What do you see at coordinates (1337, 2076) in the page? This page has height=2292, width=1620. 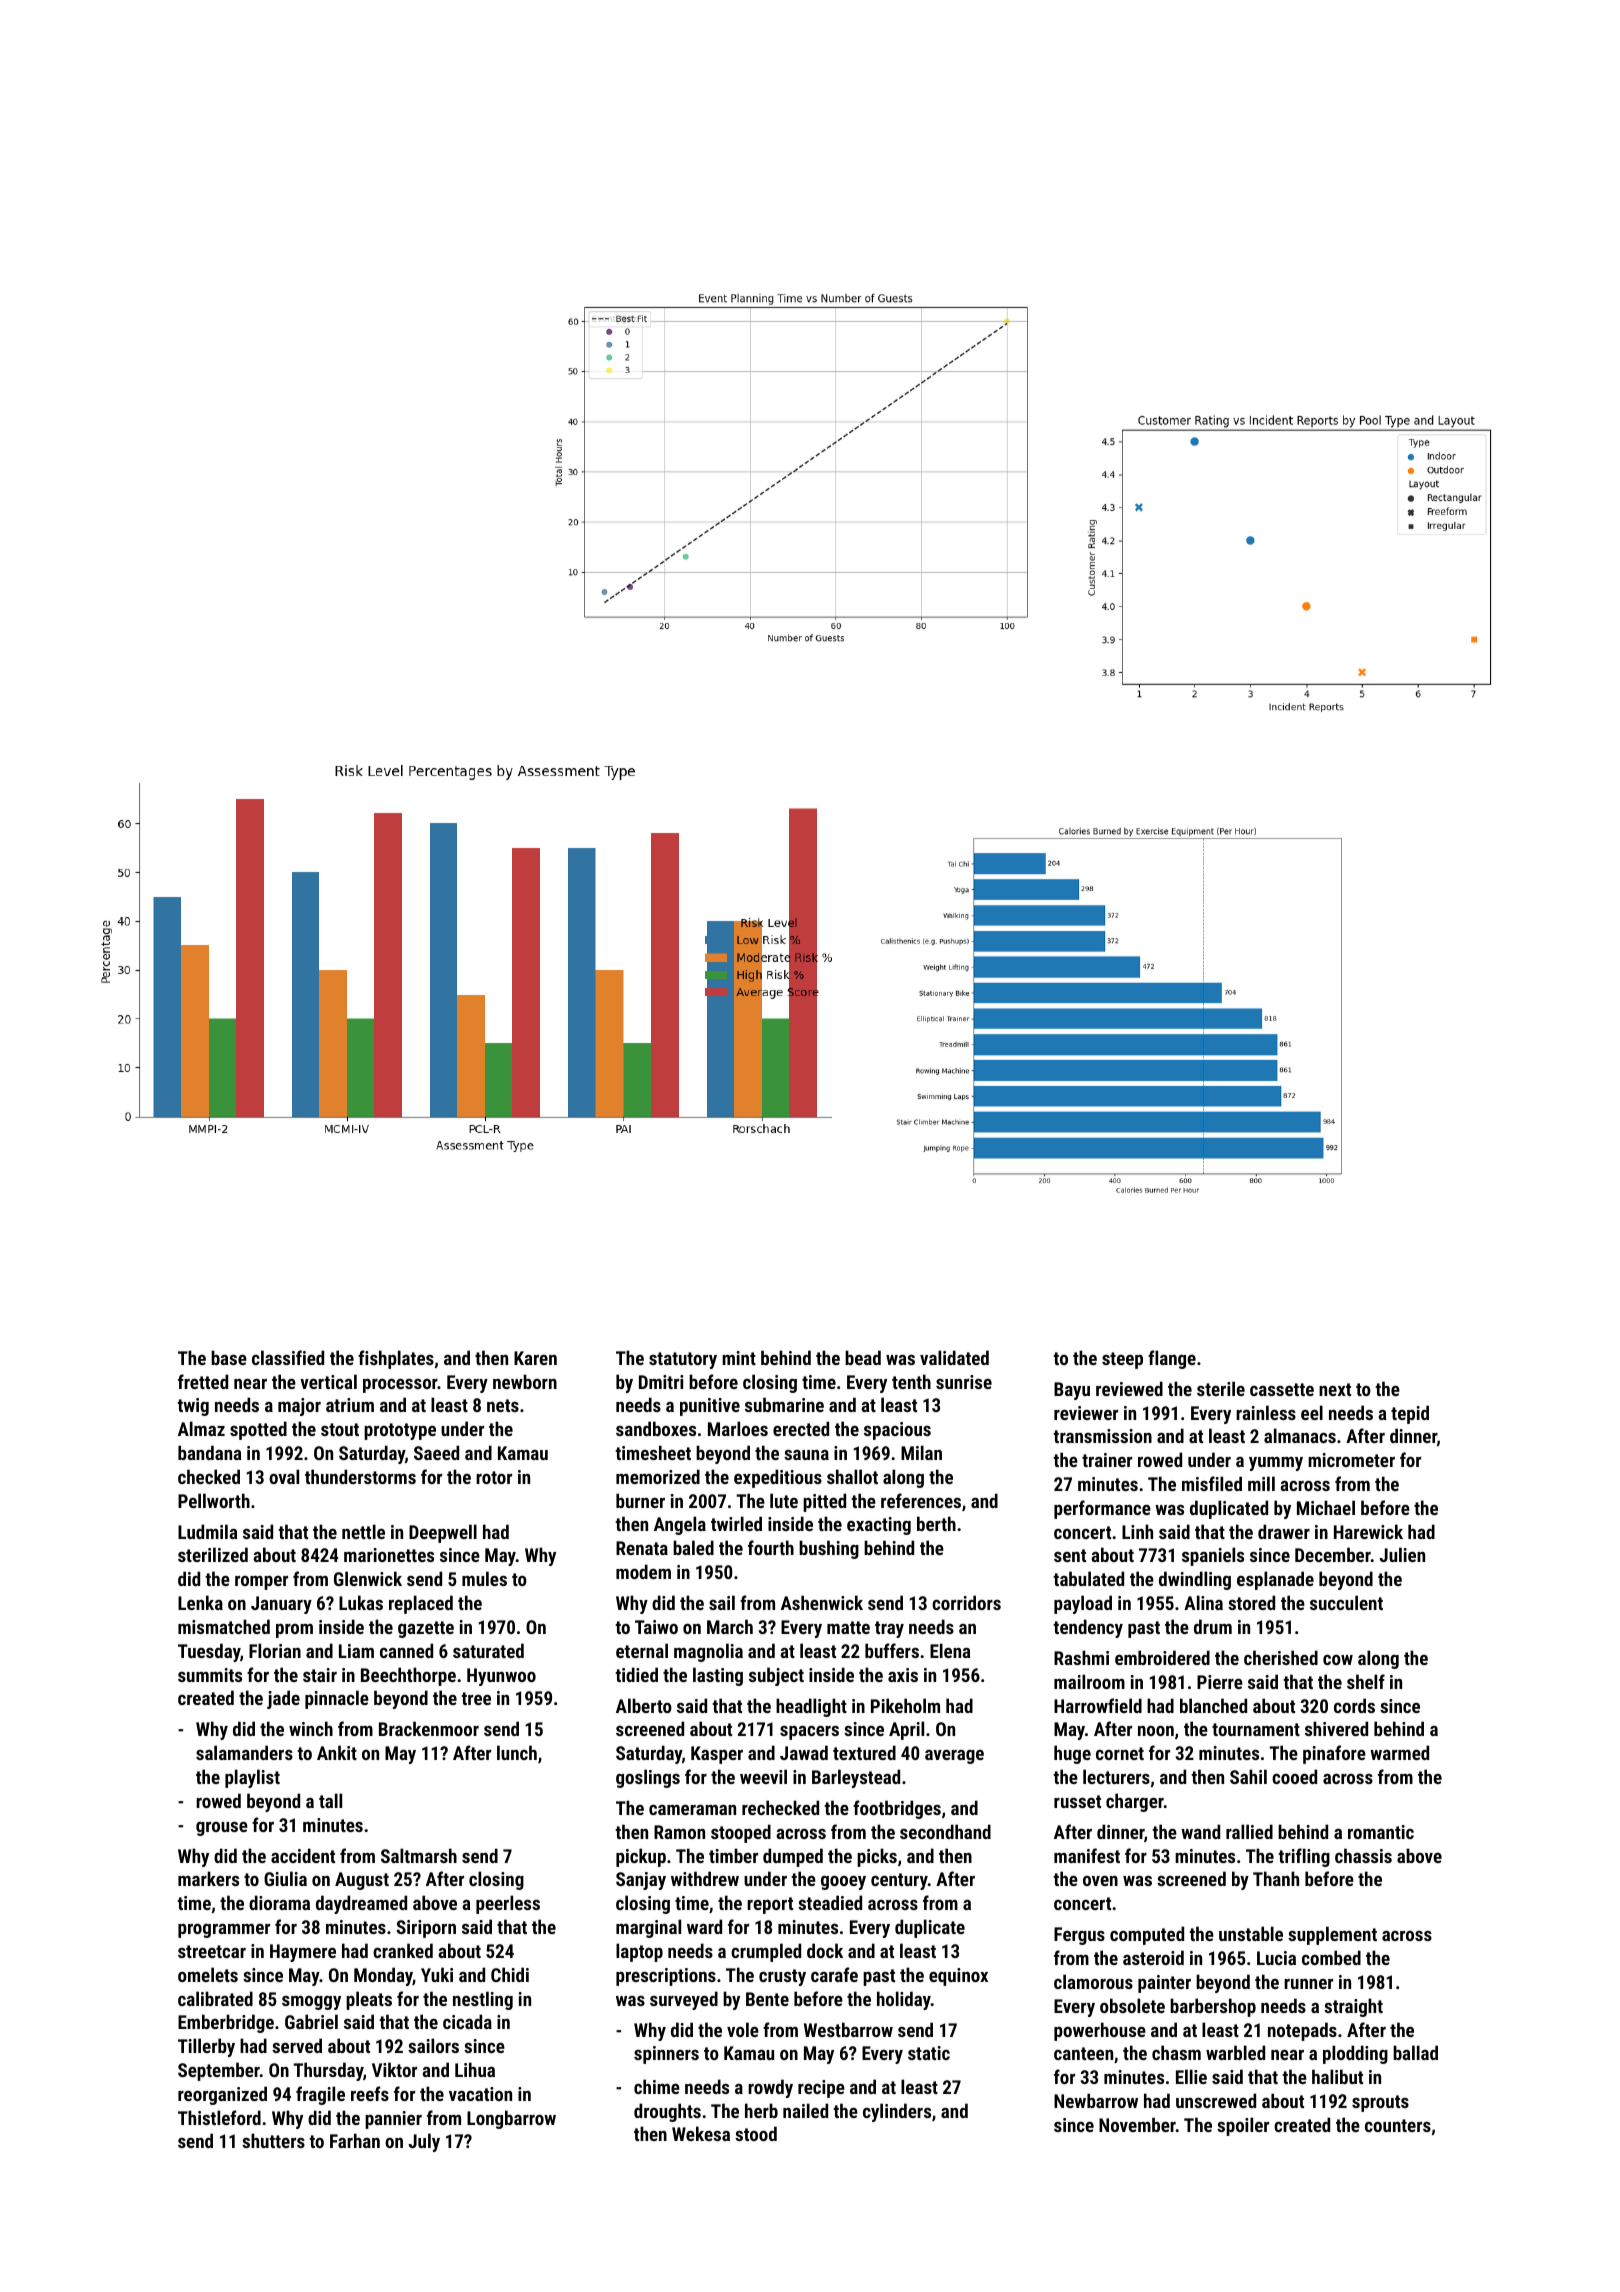 I see `halibut` at bounding box center [1337, 2076].
